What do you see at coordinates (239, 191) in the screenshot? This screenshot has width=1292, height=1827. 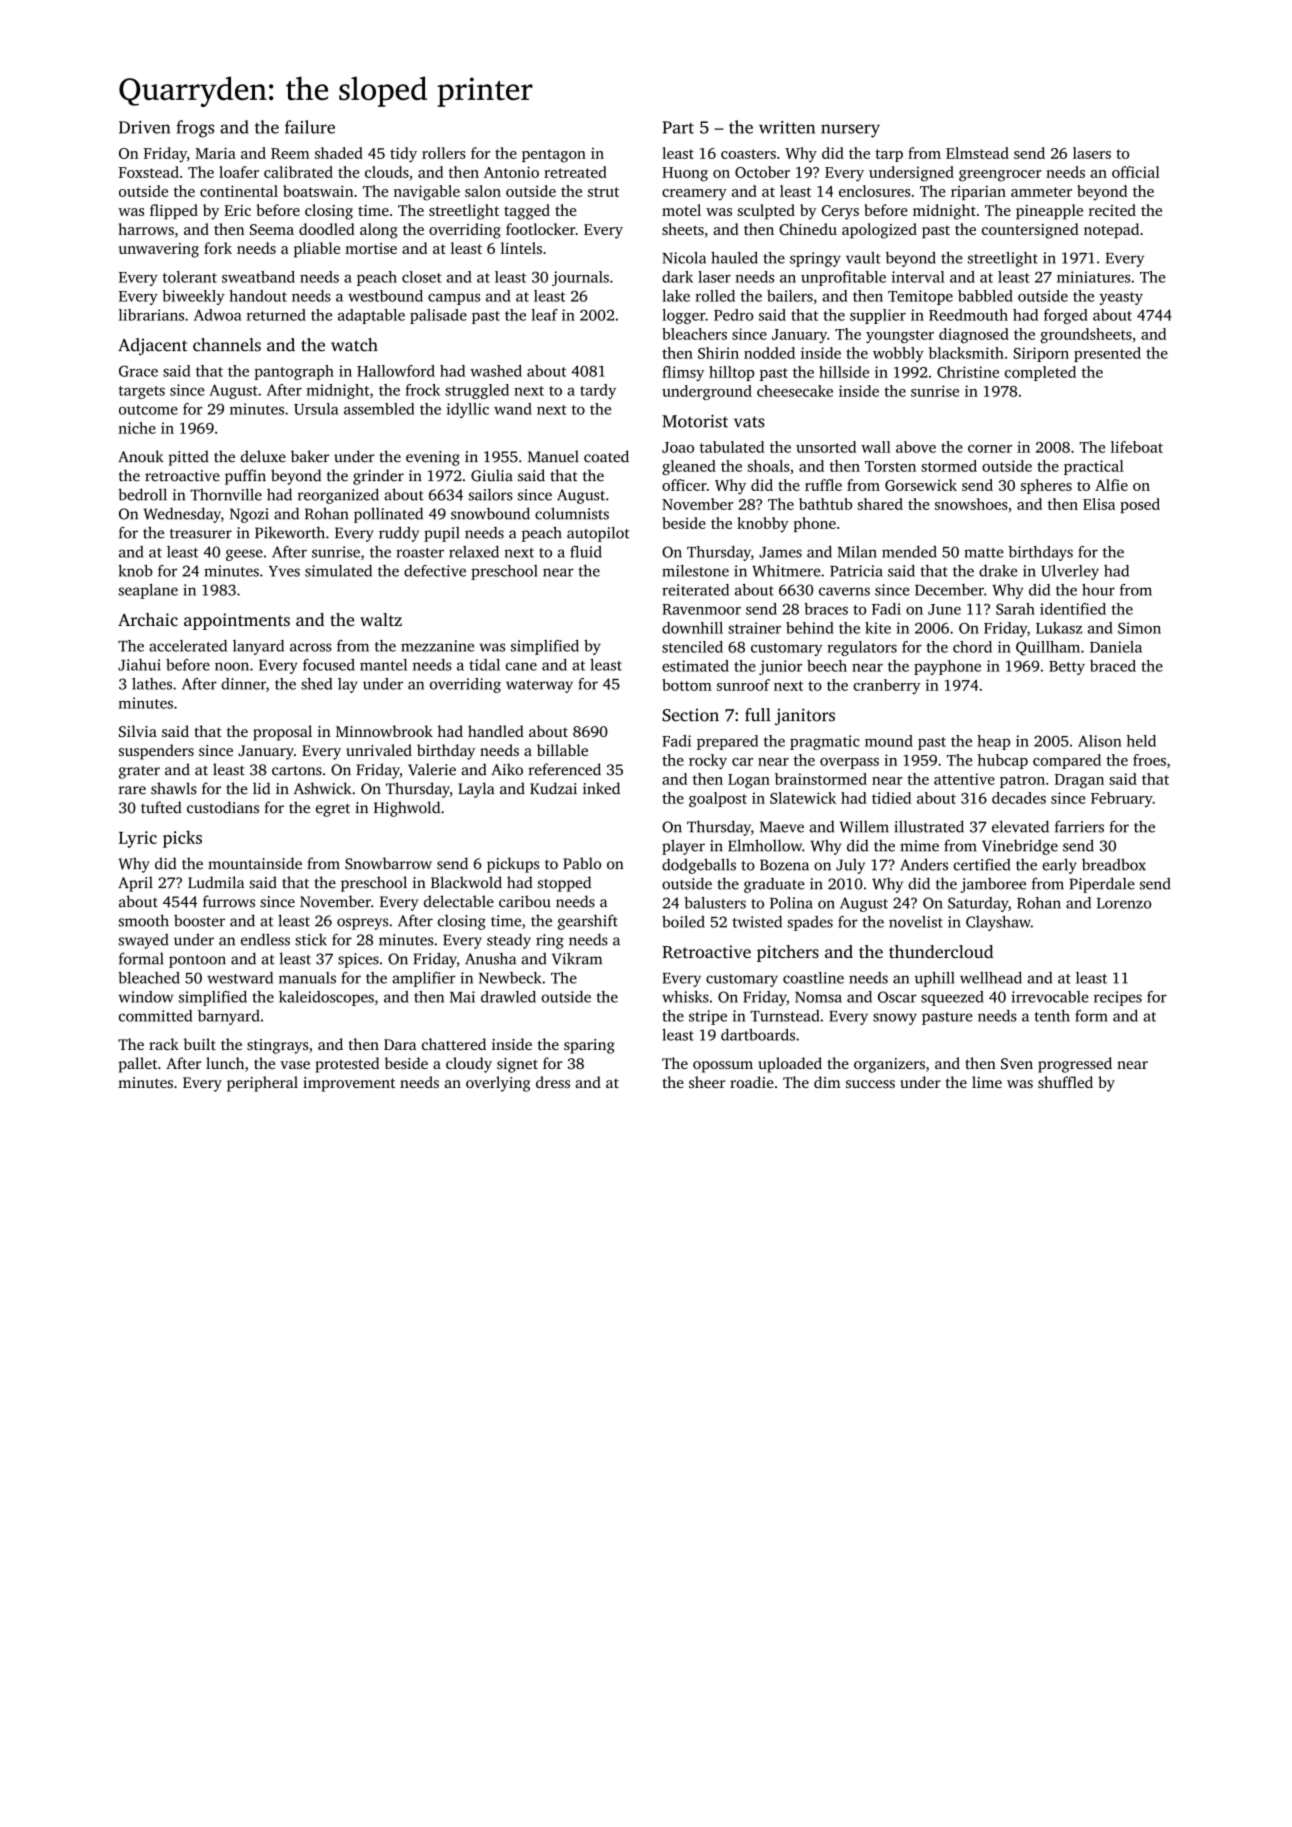 I see `continental` at bounding box center [239, 191].
